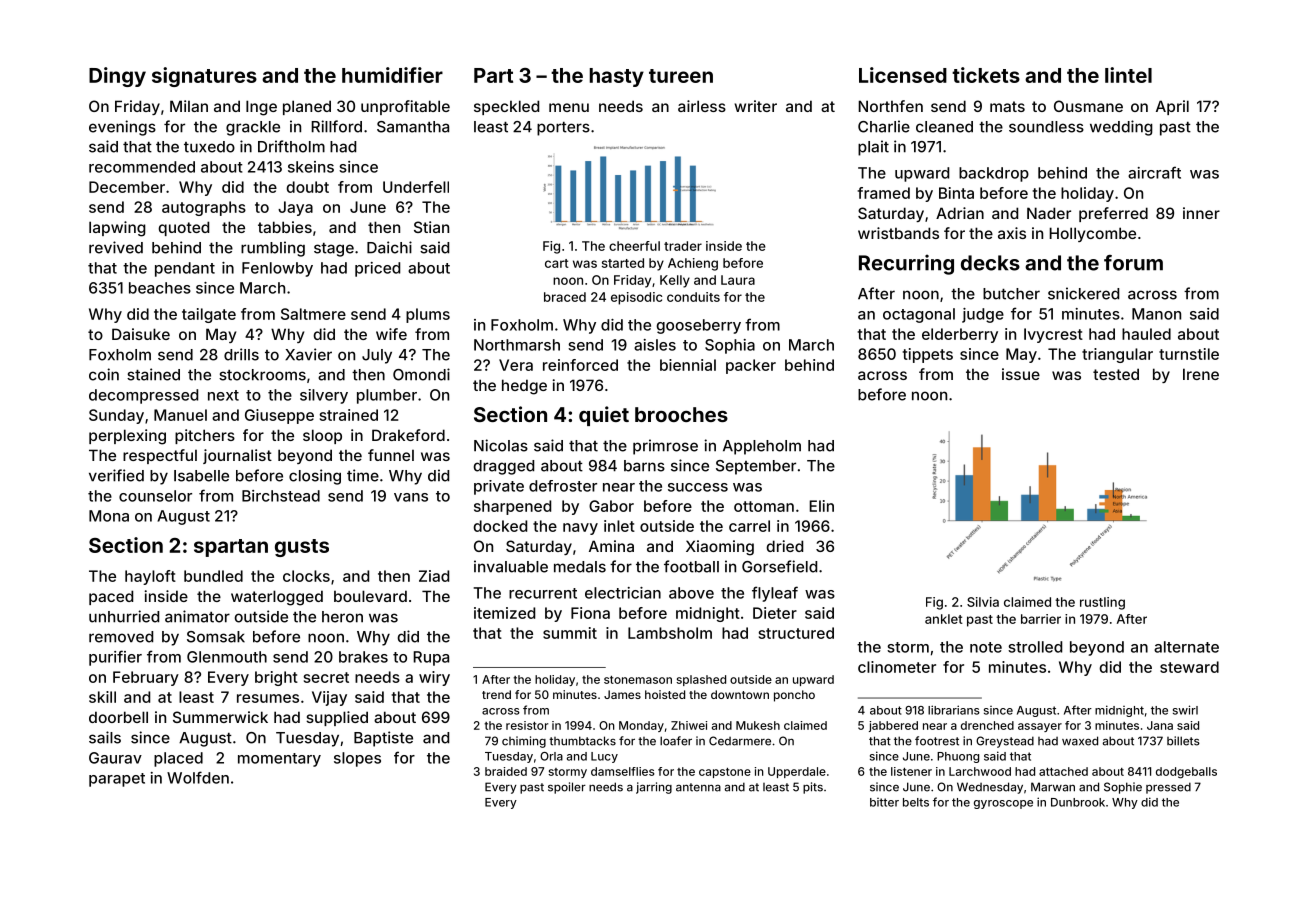  I want to click on time, so click(363, 475).
